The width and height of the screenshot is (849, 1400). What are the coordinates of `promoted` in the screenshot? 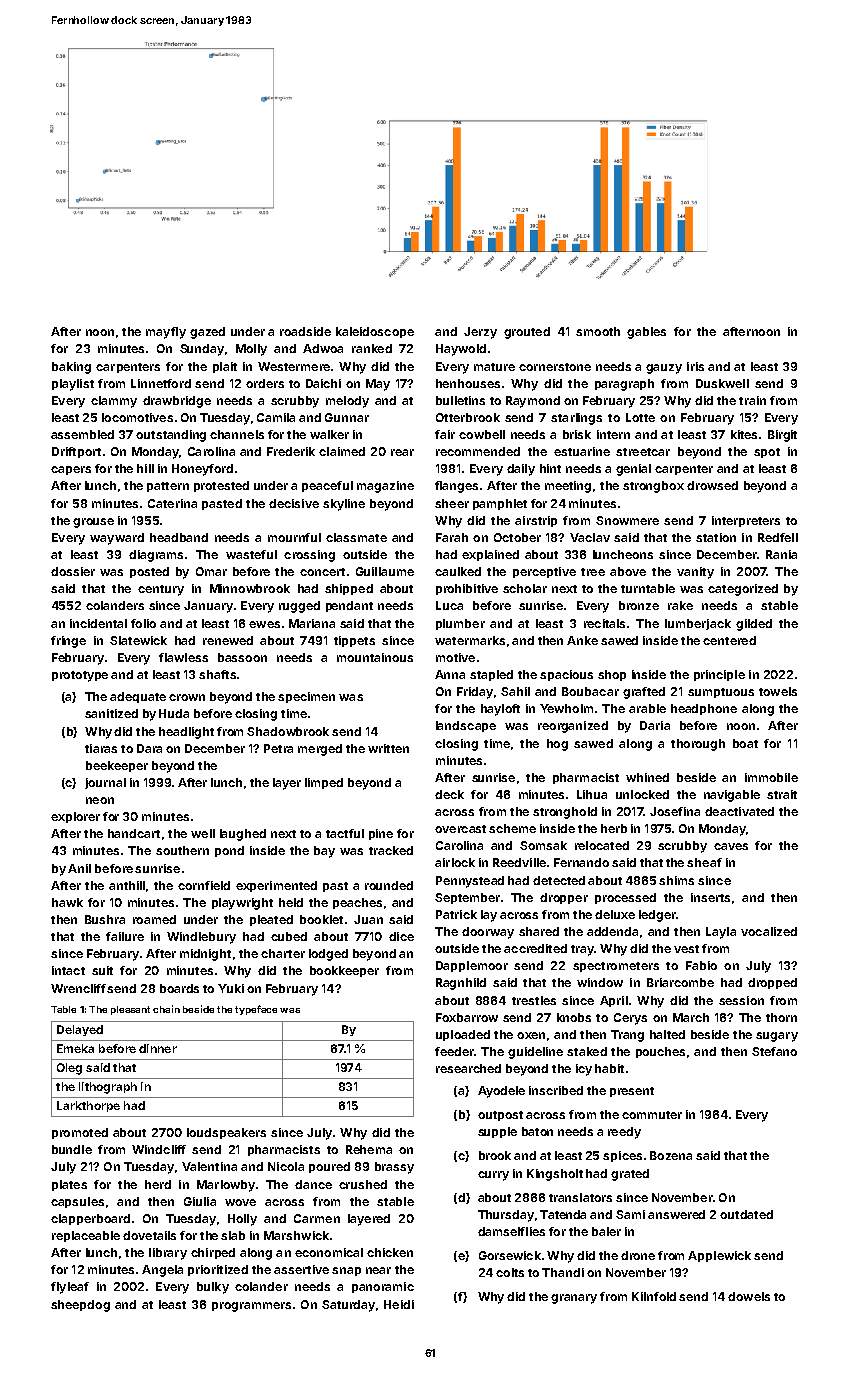 It's located at (80, 1133).
